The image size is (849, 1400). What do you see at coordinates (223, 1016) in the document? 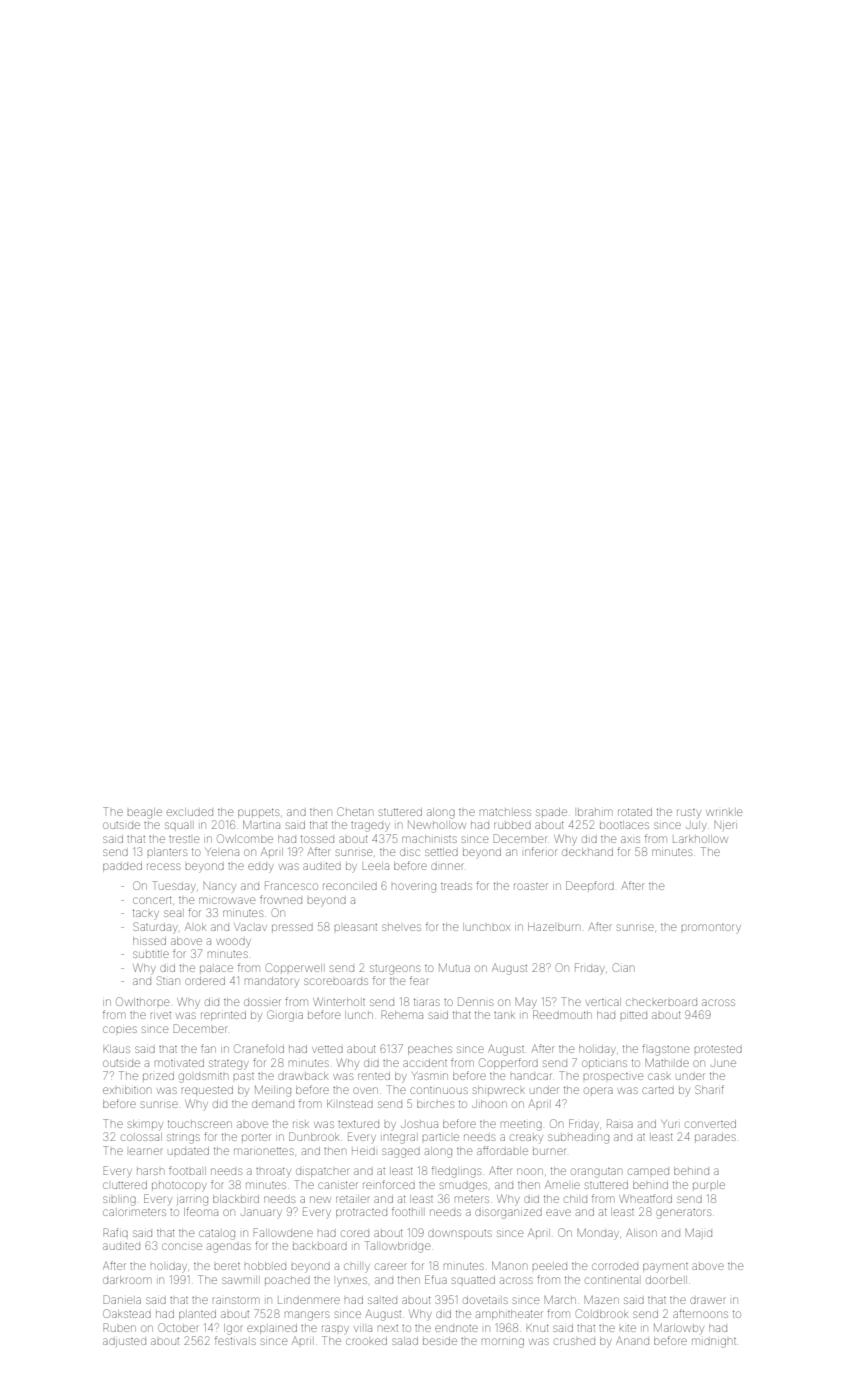
I see `reprinted` at bounding box center [223, 1016].
